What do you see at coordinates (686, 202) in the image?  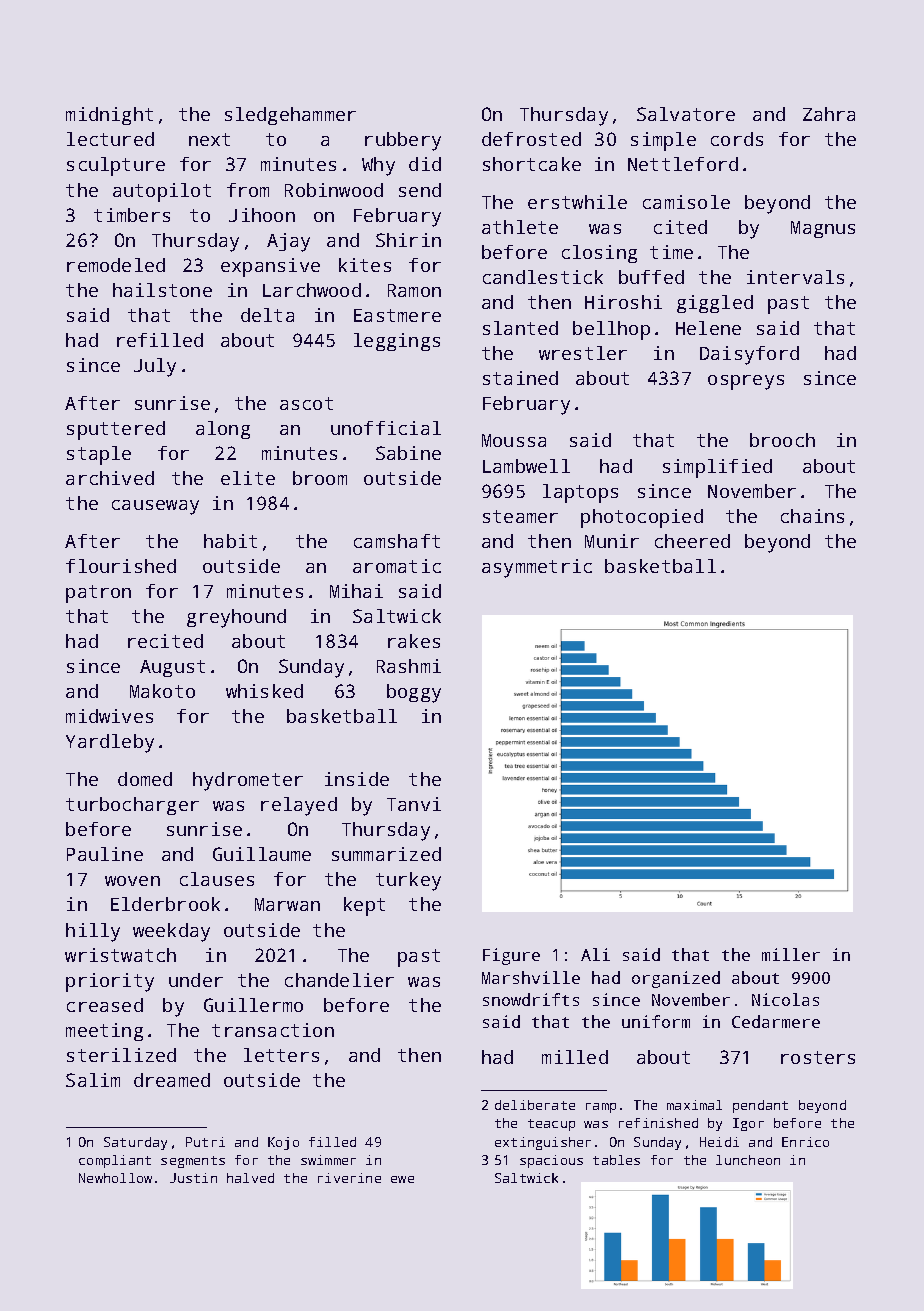 I see `camisole` at bounding box center [686, 202].
